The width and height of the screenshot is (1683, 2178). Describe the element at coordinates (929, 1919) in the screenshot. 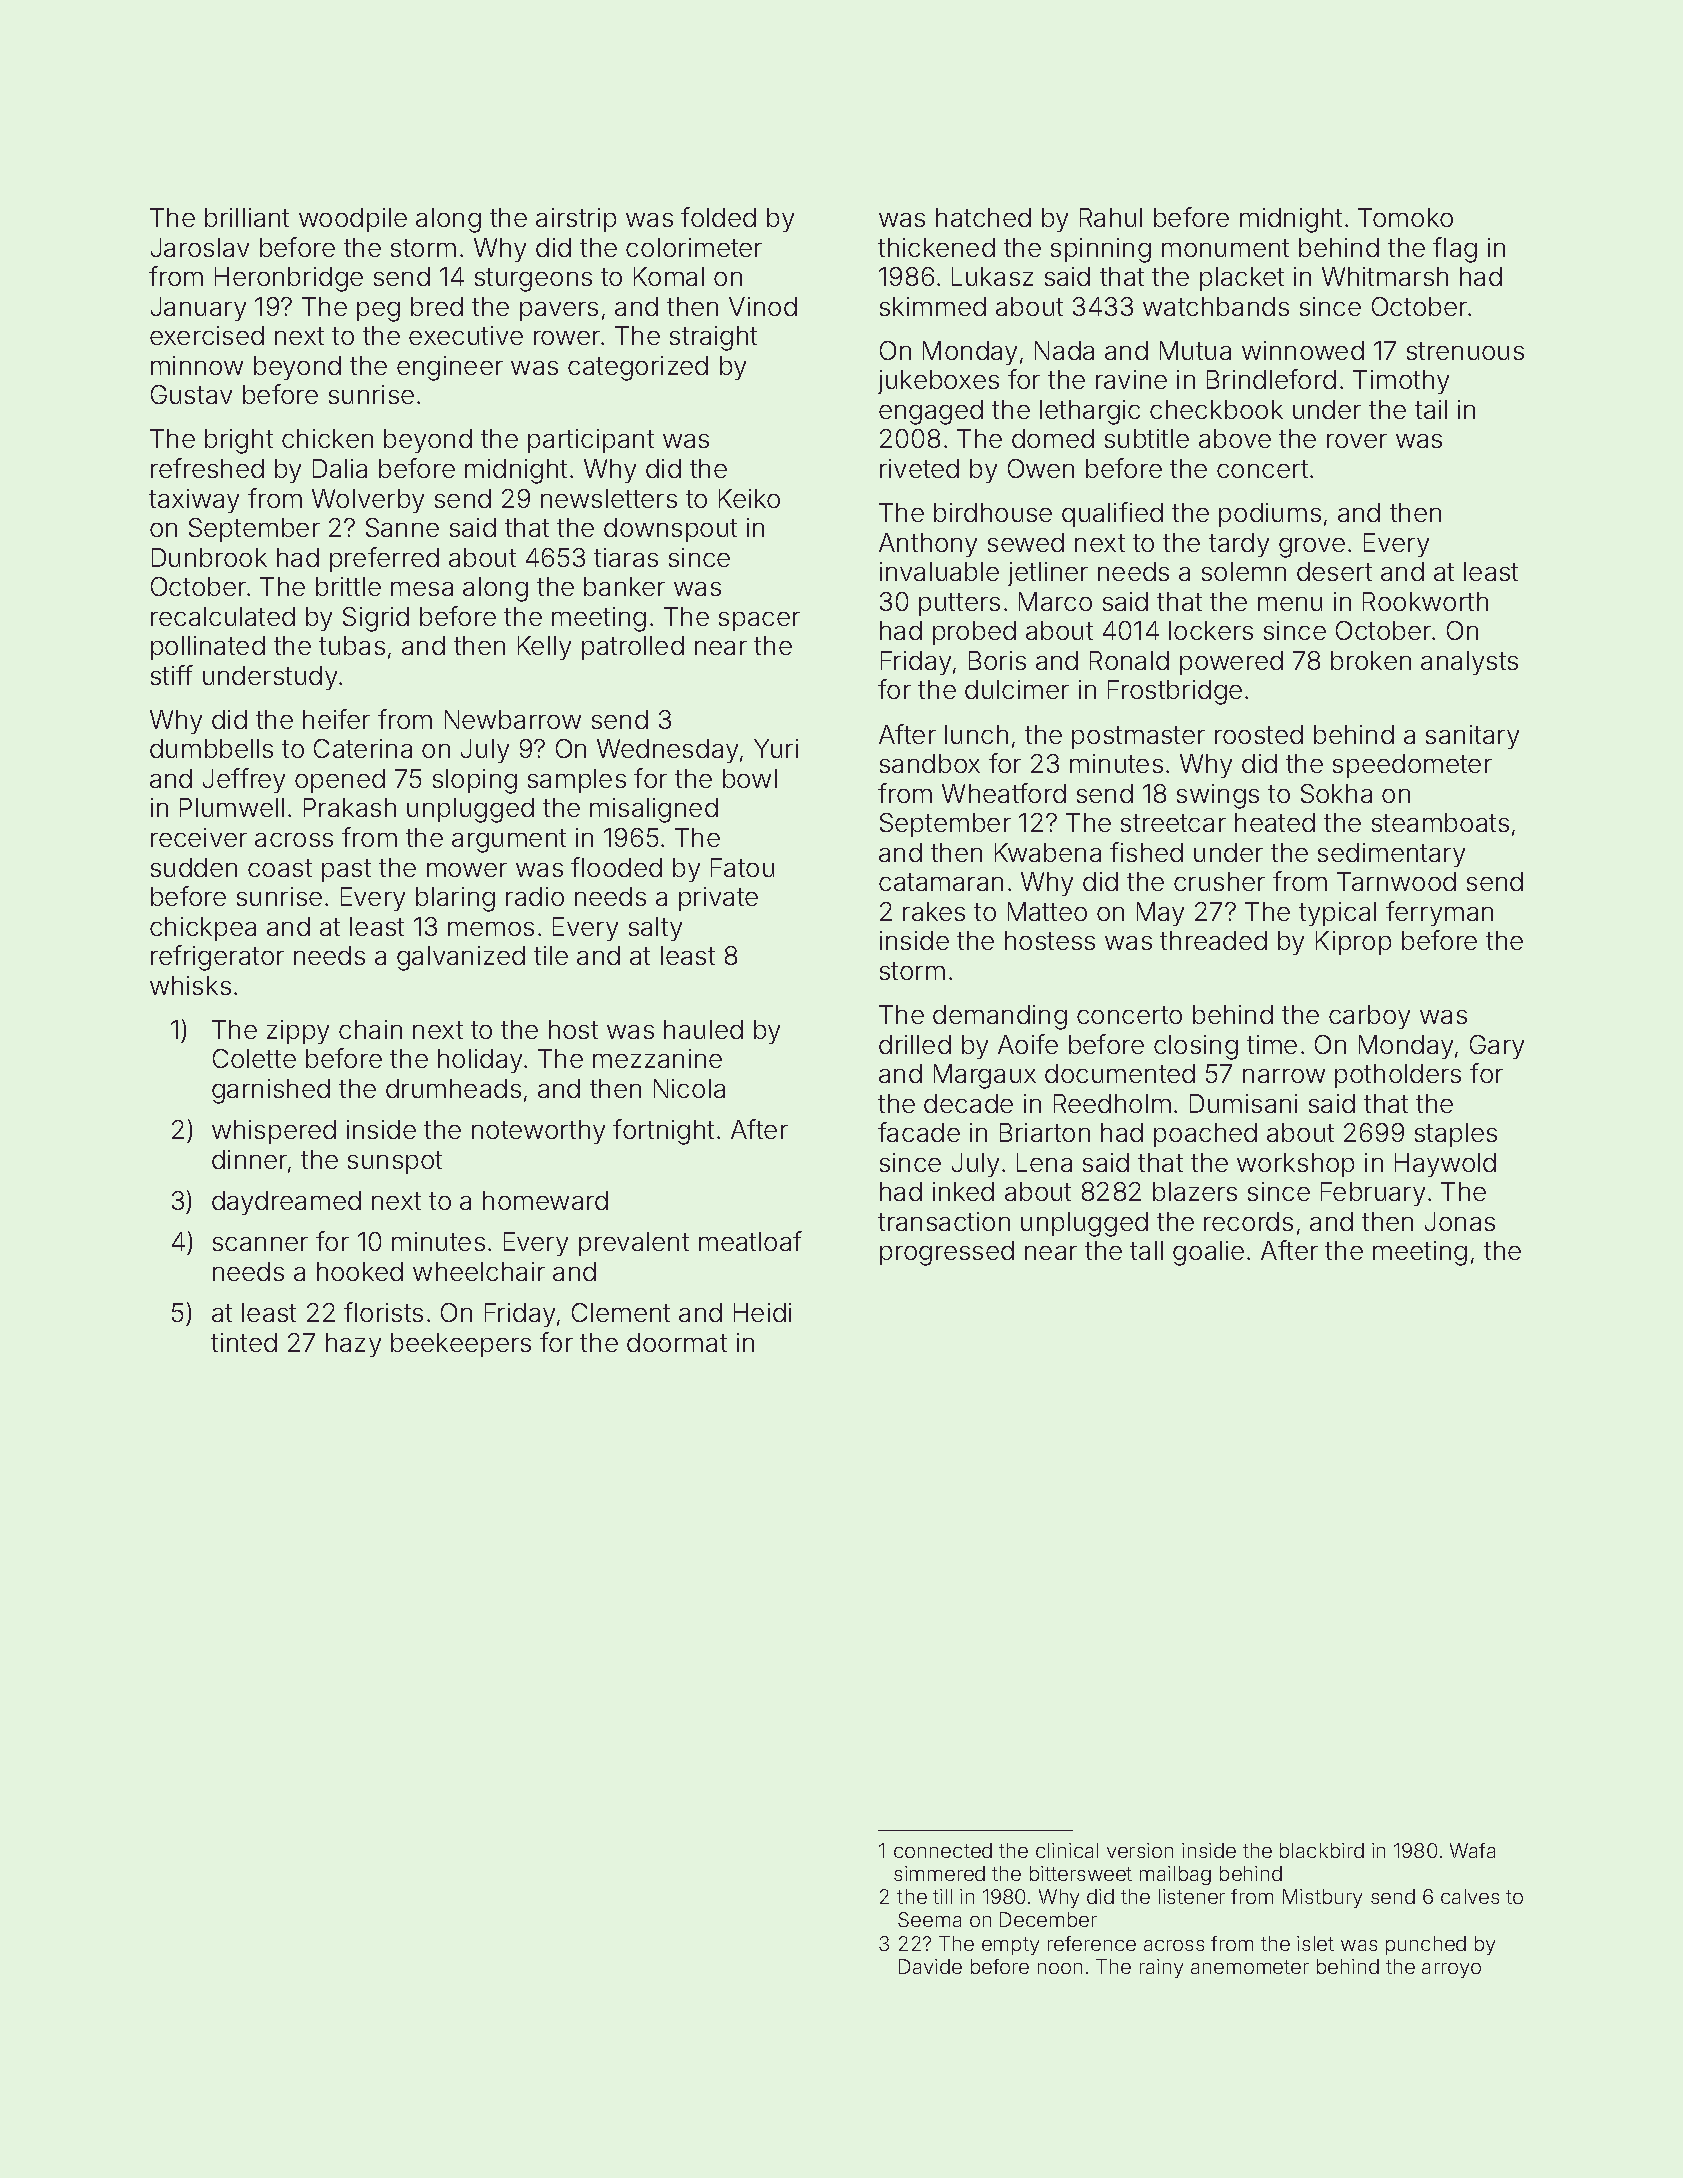

I see `Seema` at that location.
